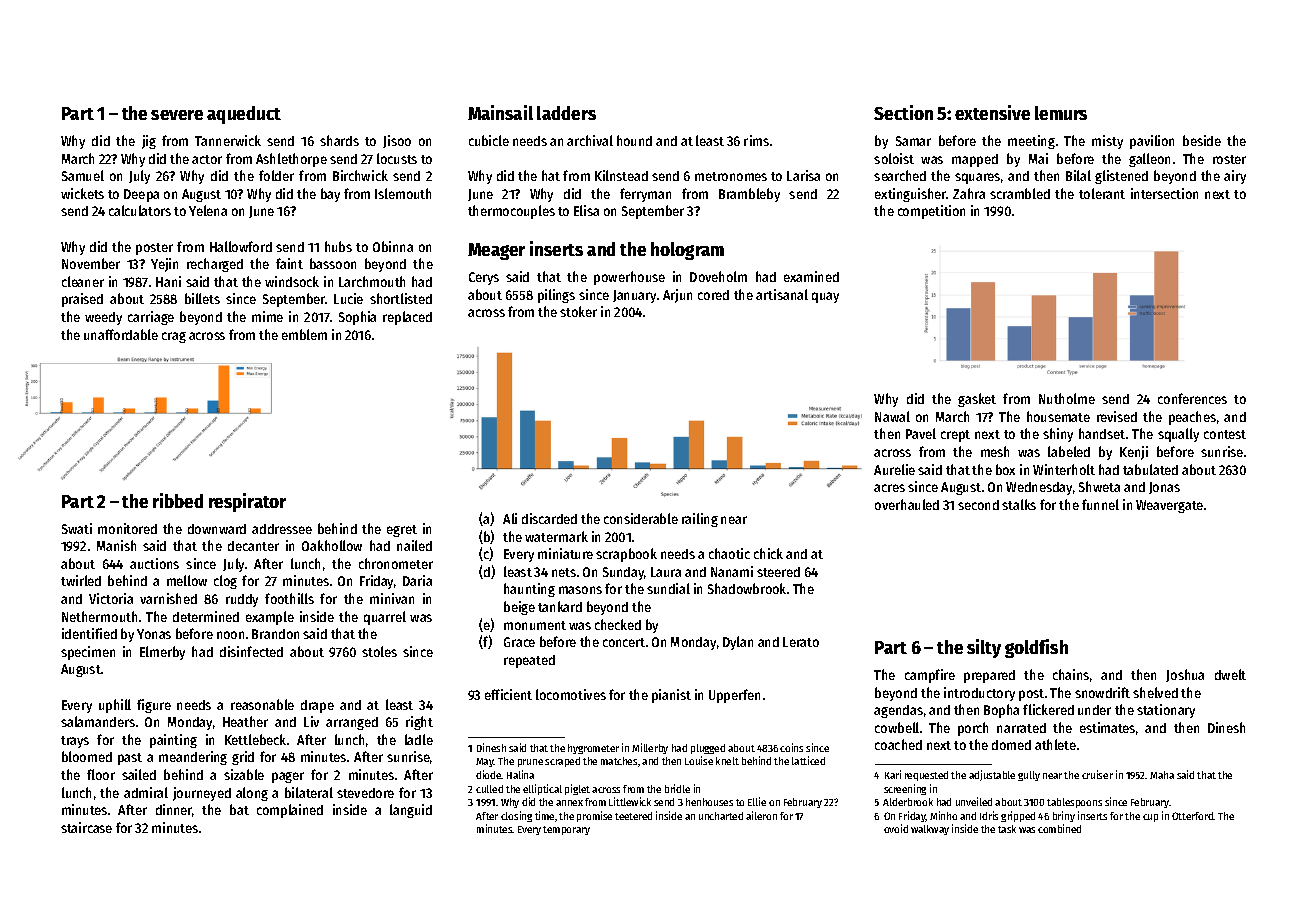 This page has width=1308, height=924. Describe the element at coordinates (164, 265) in the page. I see `Yejin` at that location.
